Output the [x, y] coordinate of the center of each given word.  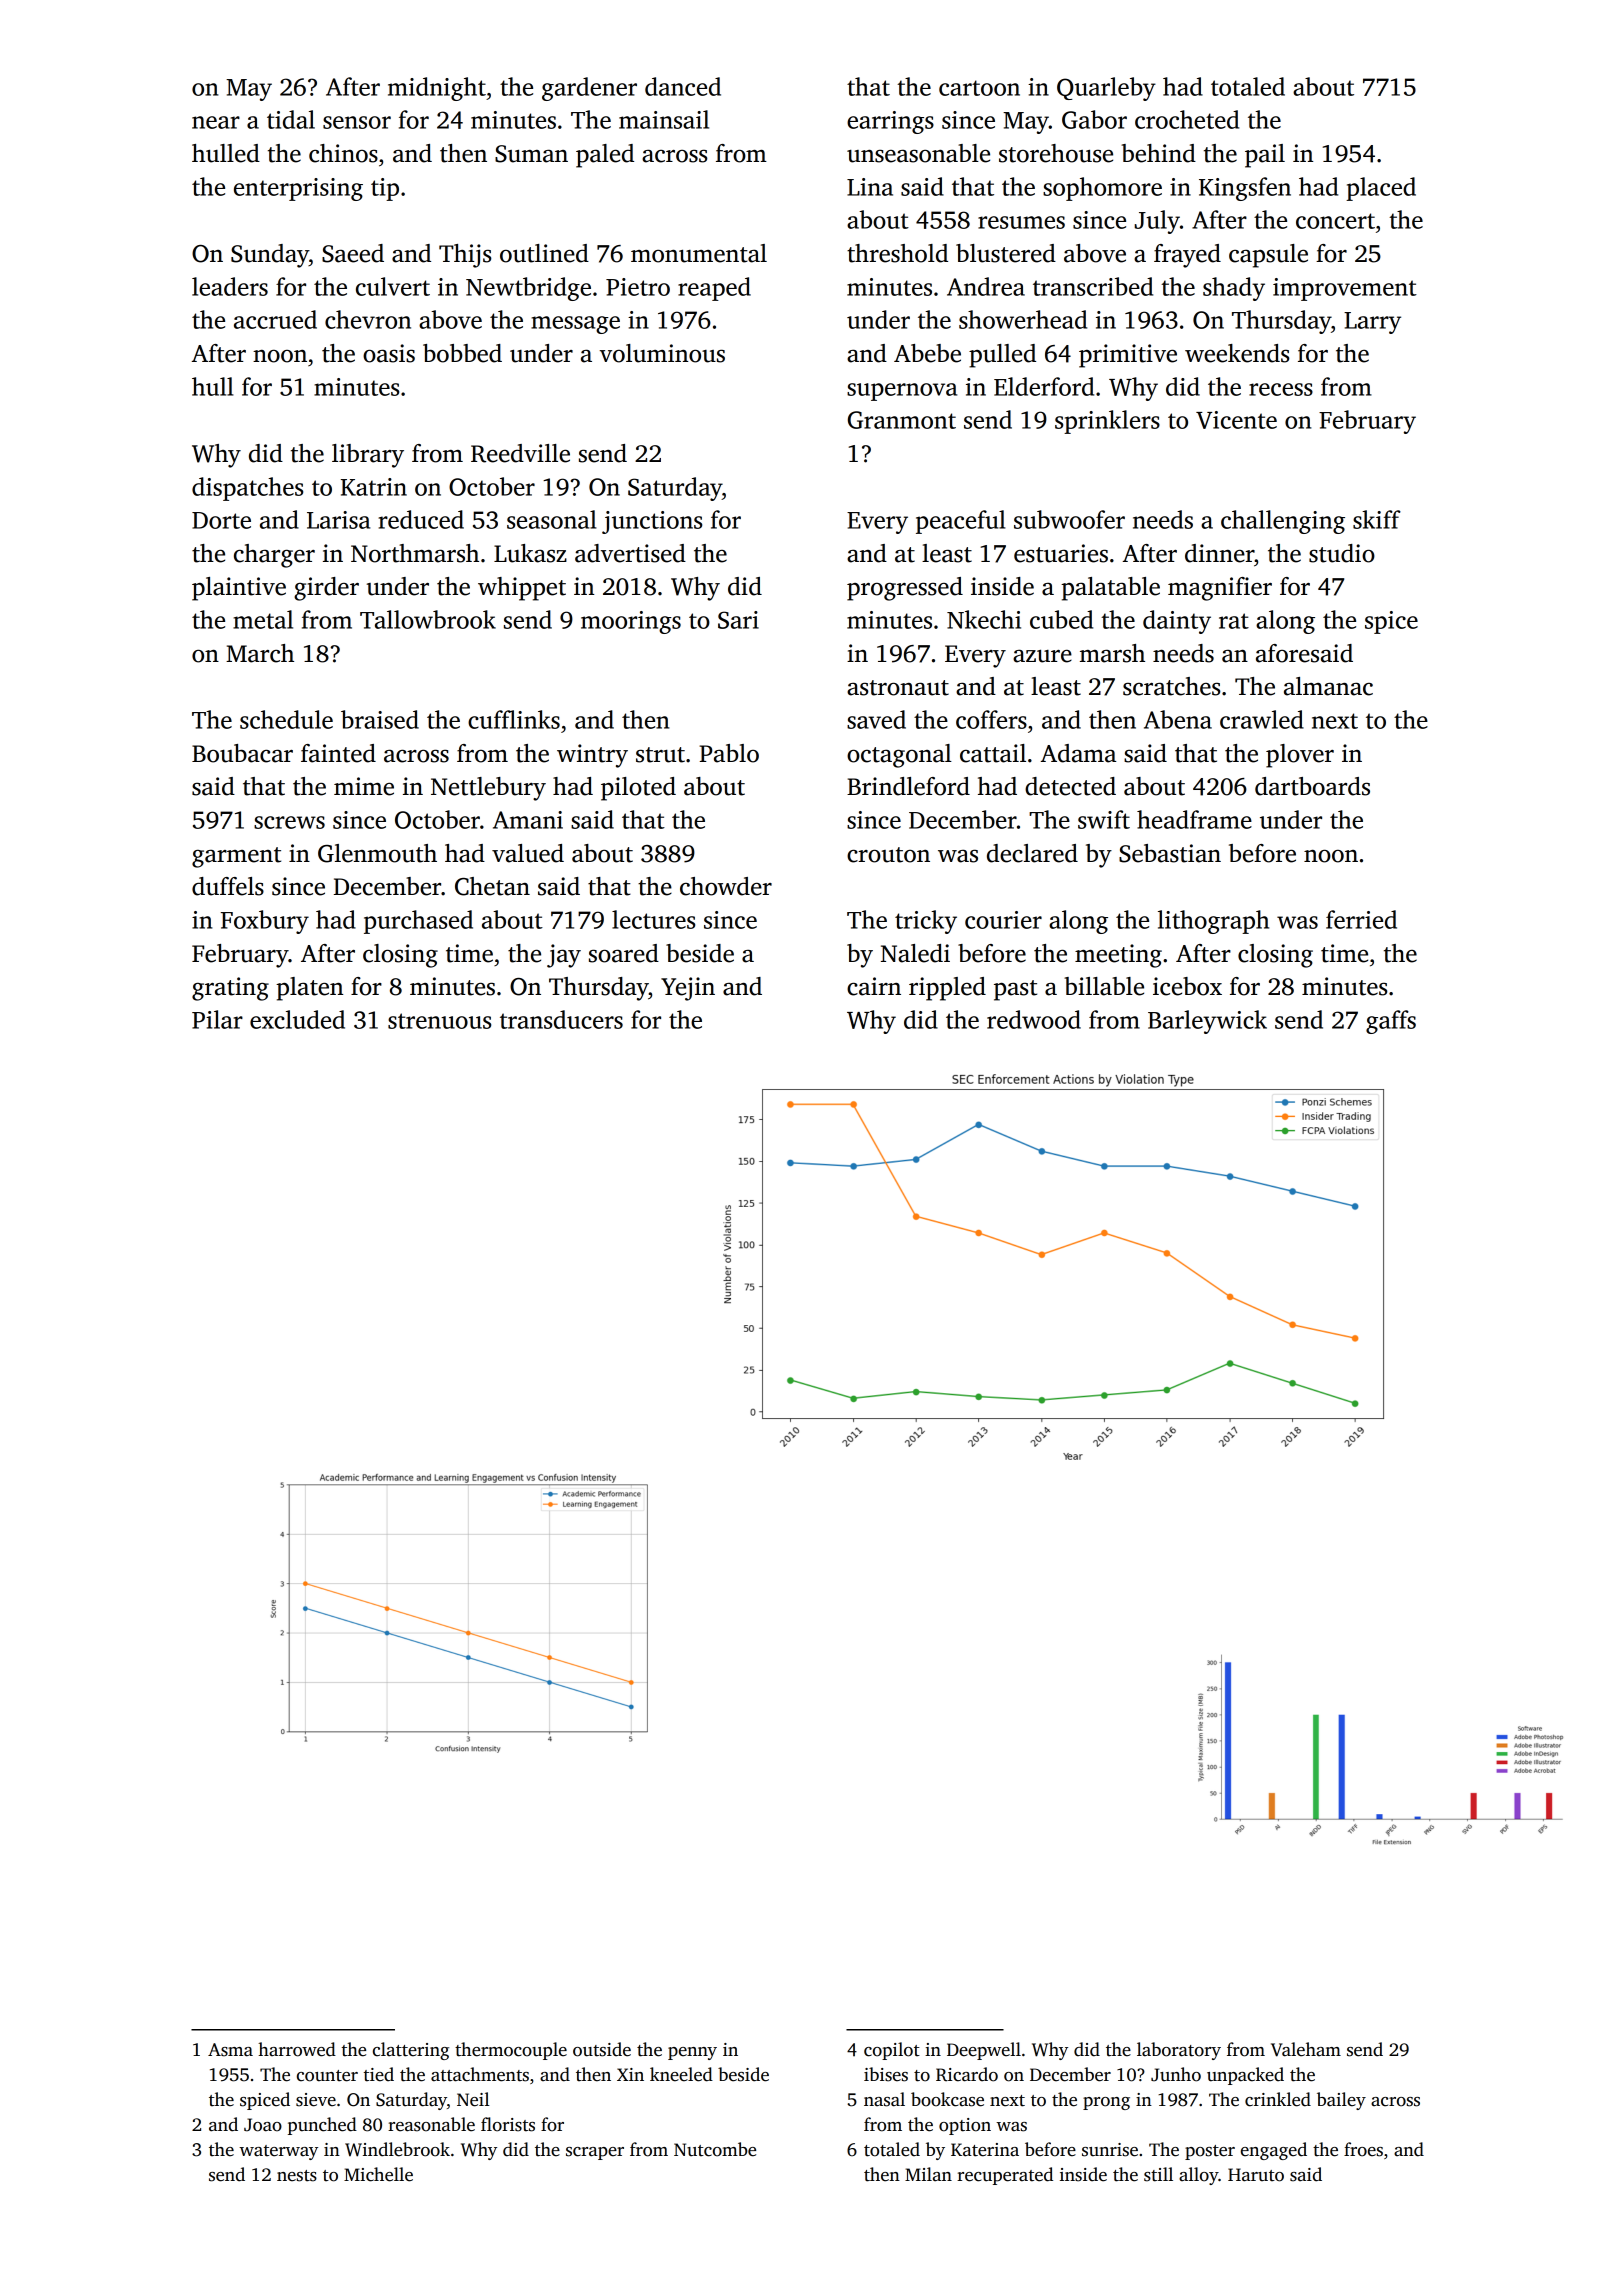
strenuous [439, 1021]
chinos [343, 153]
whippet [522, 589]
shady [1234, 289]
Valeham [1306, 2049]
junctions [652, 522]
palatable [1110, 589]
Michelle [378, 2174]
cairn [874, 986]
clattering [411, 2051]
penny [692, 2053]
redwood [1034, 1019]
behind [1158, 153]
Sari [738, 620]
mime [364, 786]
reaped [714, 289]
